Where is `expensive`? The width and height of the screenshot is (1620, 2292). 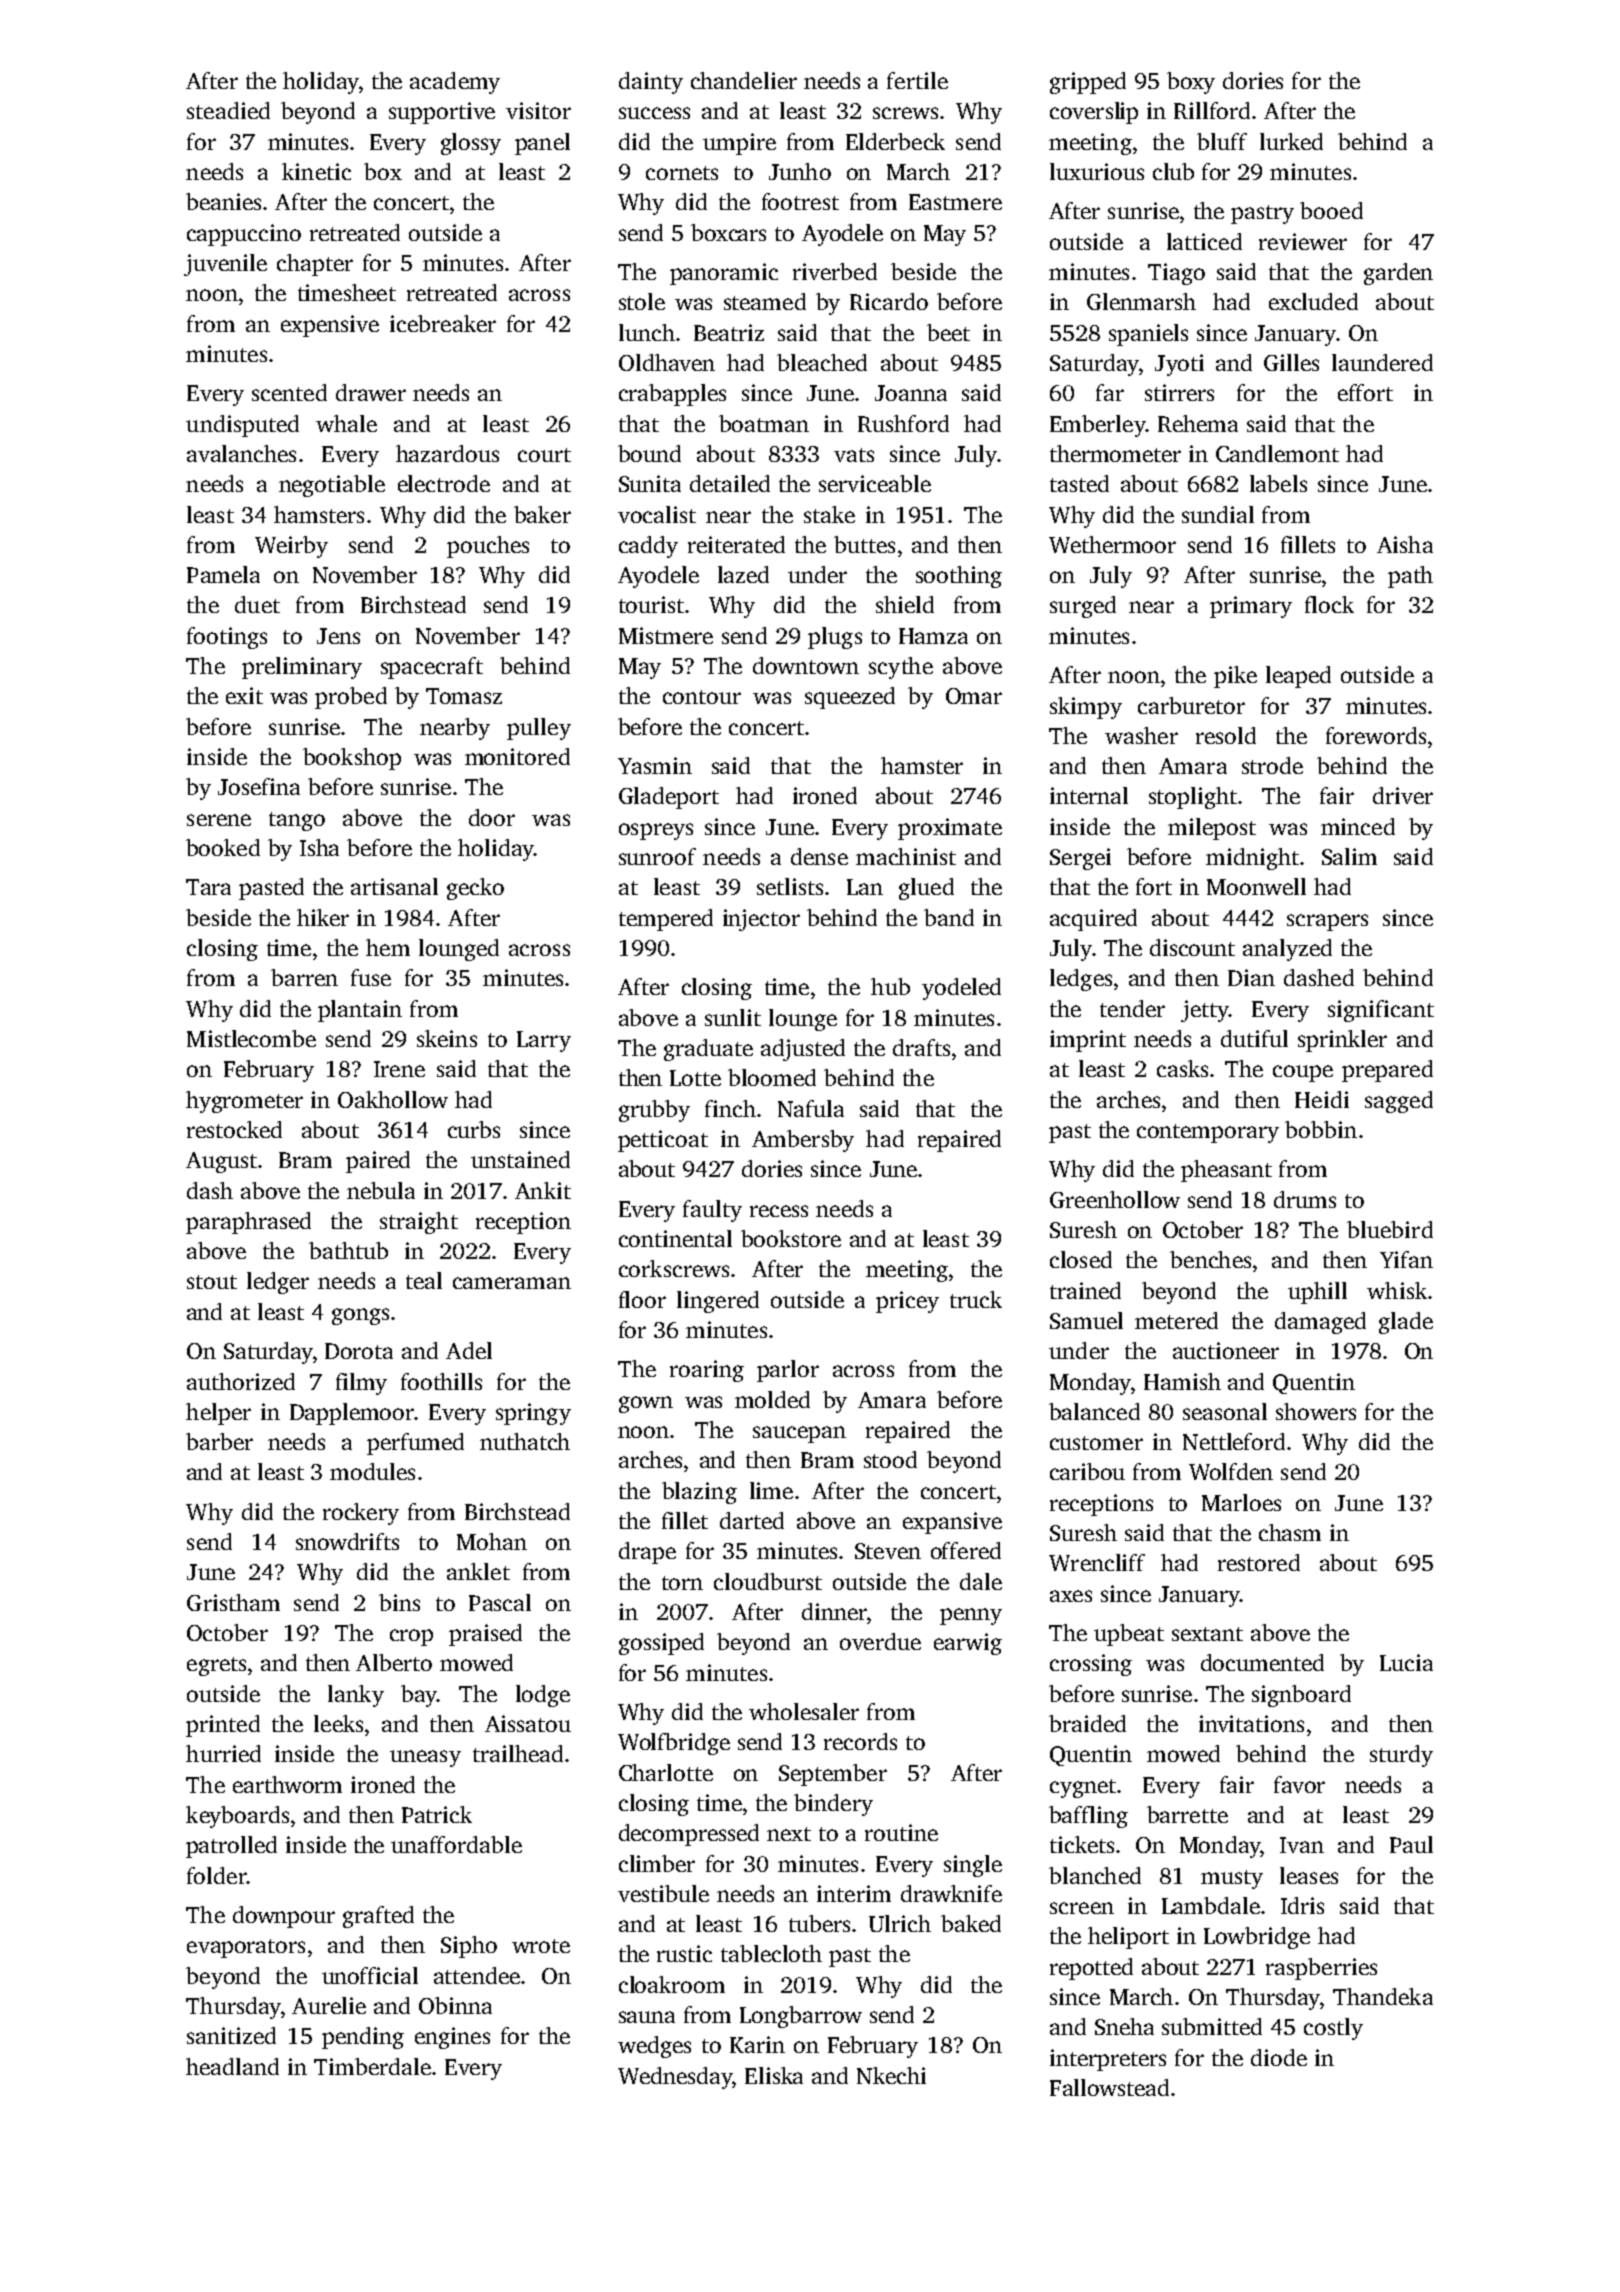
expensive is located at coordinates (330, 326).
